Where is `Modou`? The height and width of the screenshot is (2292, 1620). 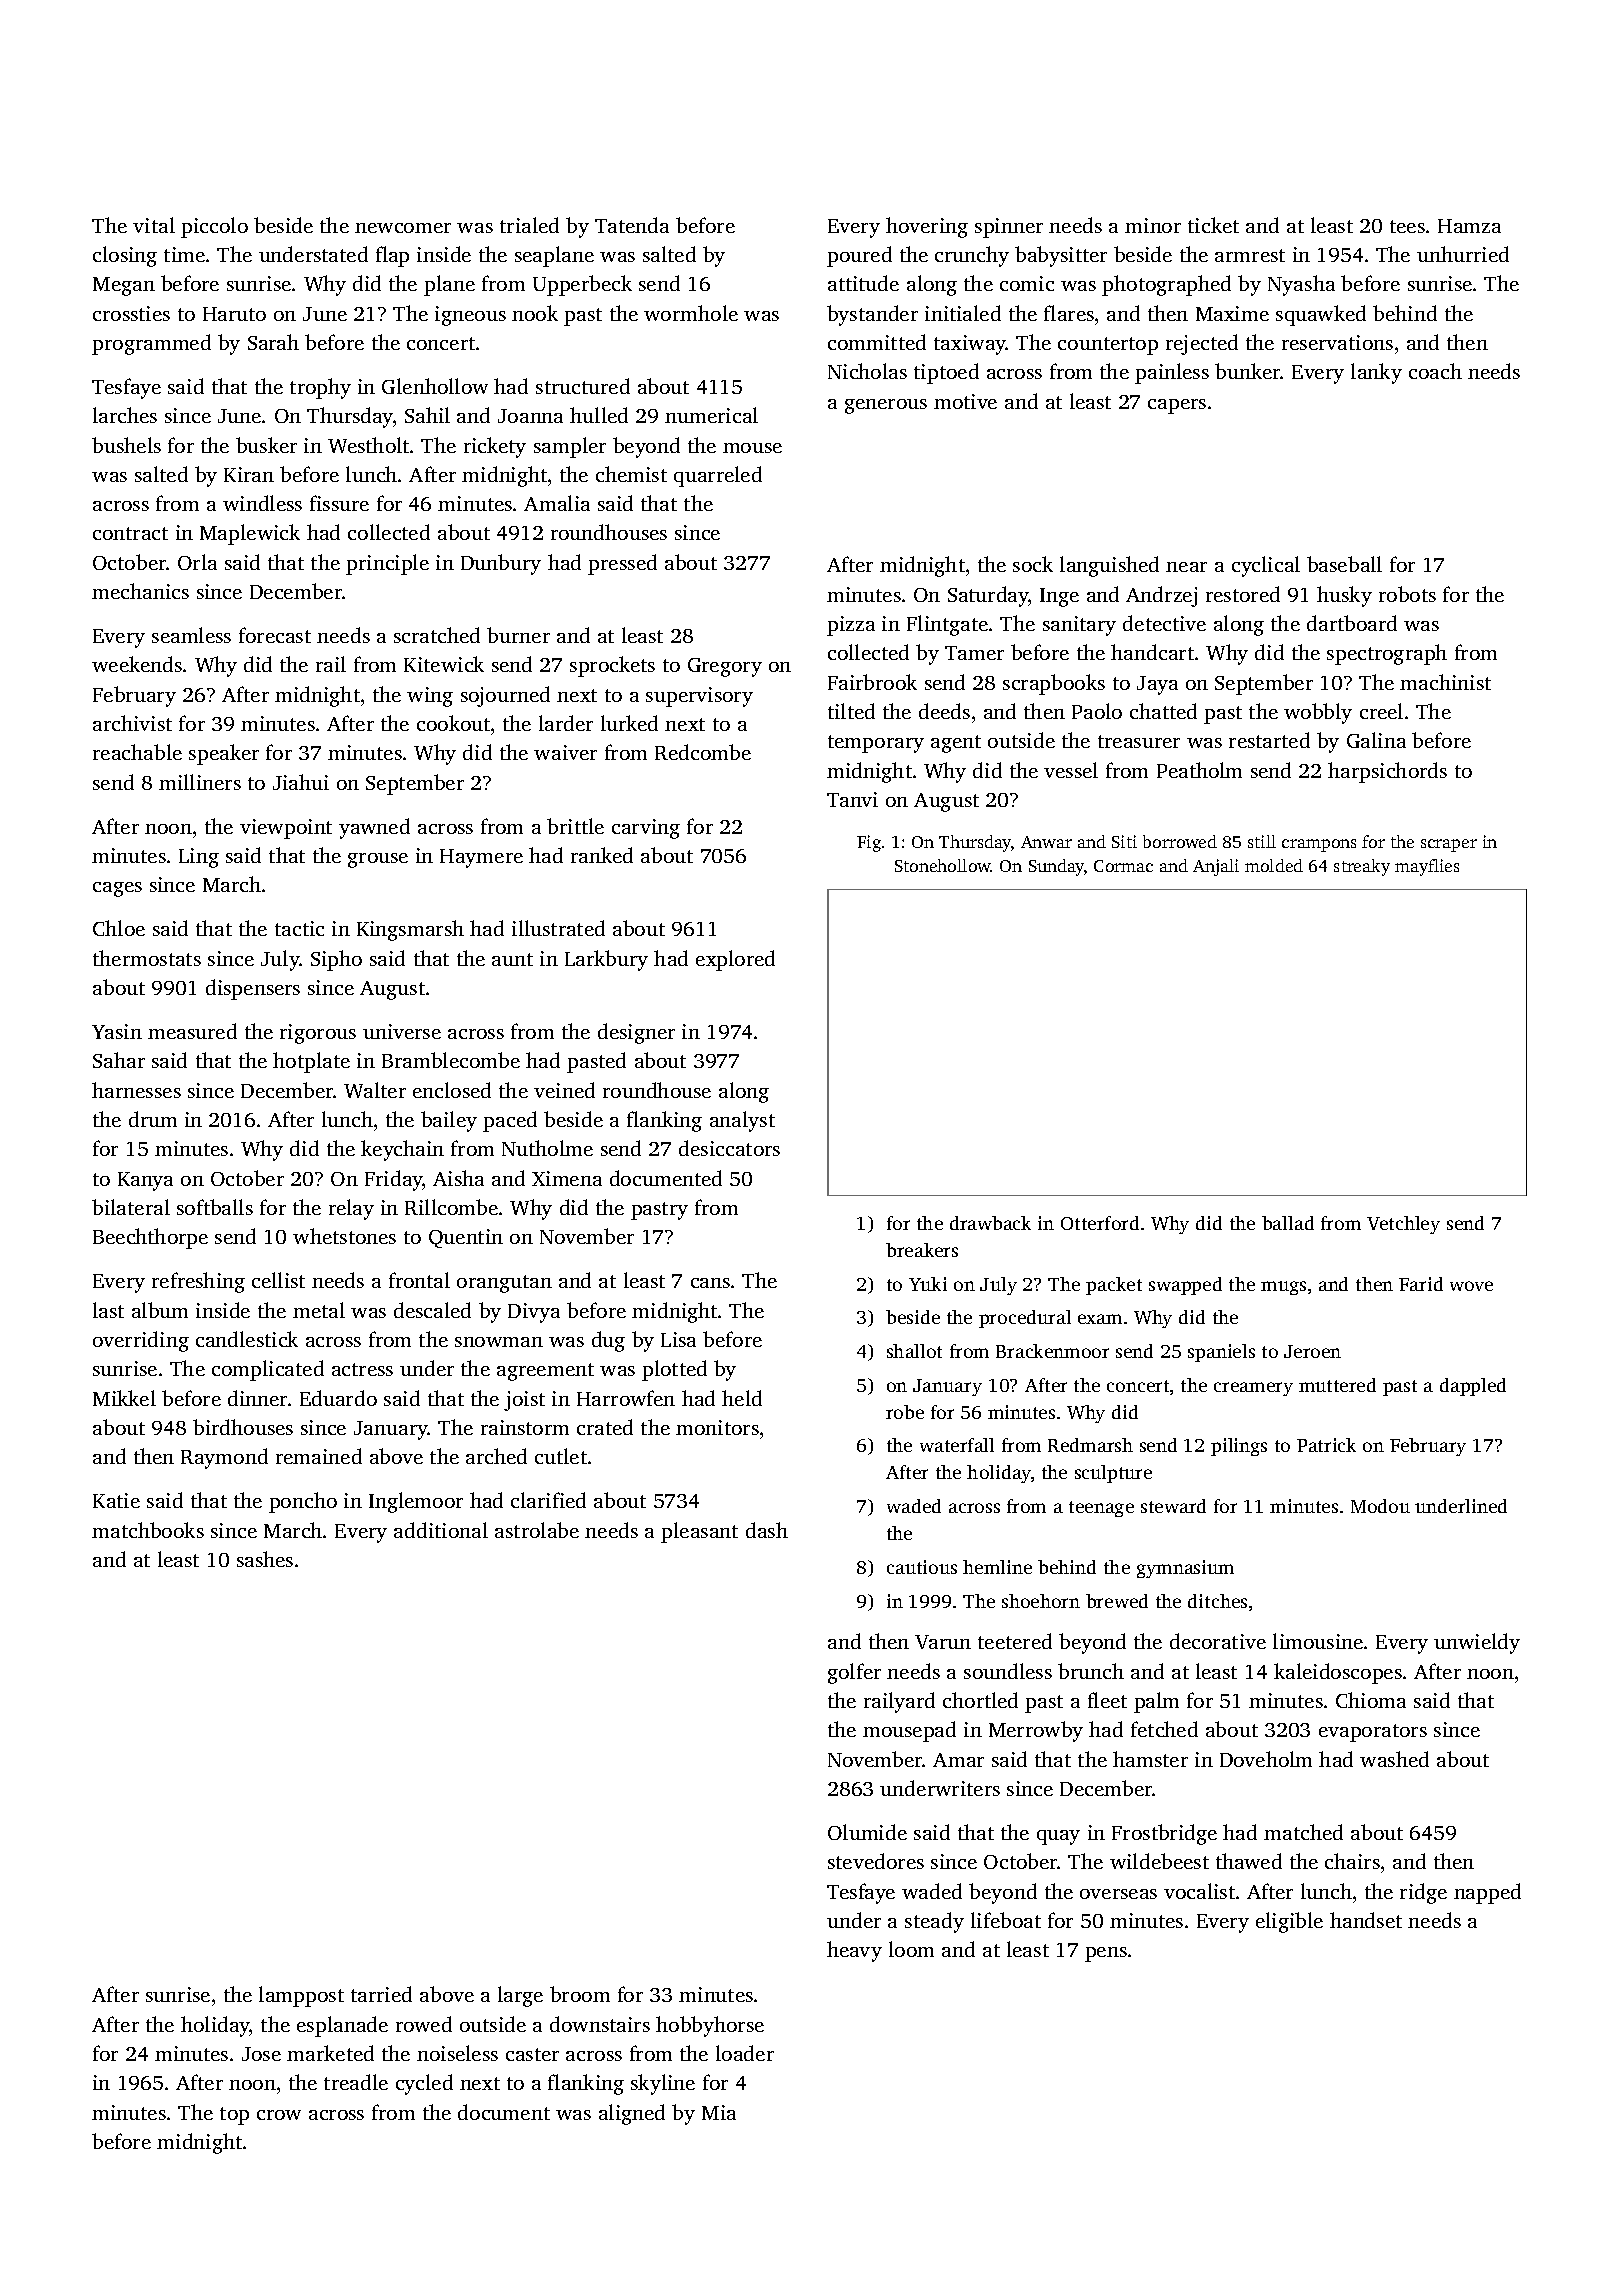 Modou is located at coordinates (1380, 1506).
